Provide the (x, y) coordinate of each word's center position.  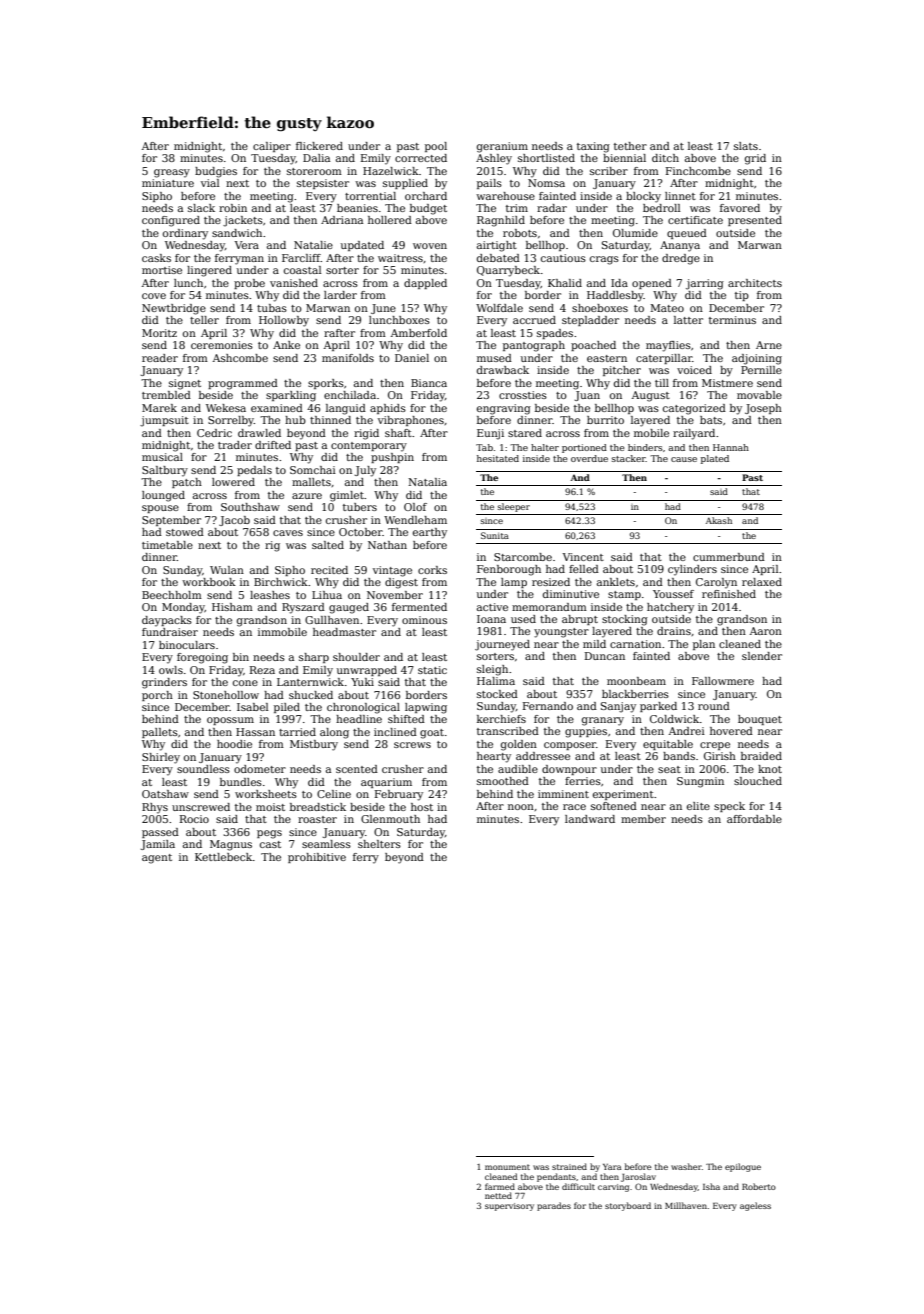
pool (436, 147)
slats (746, 146)
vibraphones (411, 421)
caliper (272, 147)
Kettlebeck (224, 857)
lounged (163, 496)
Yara (612, 1167)
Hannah (731, 447)
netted (498, 1195)
